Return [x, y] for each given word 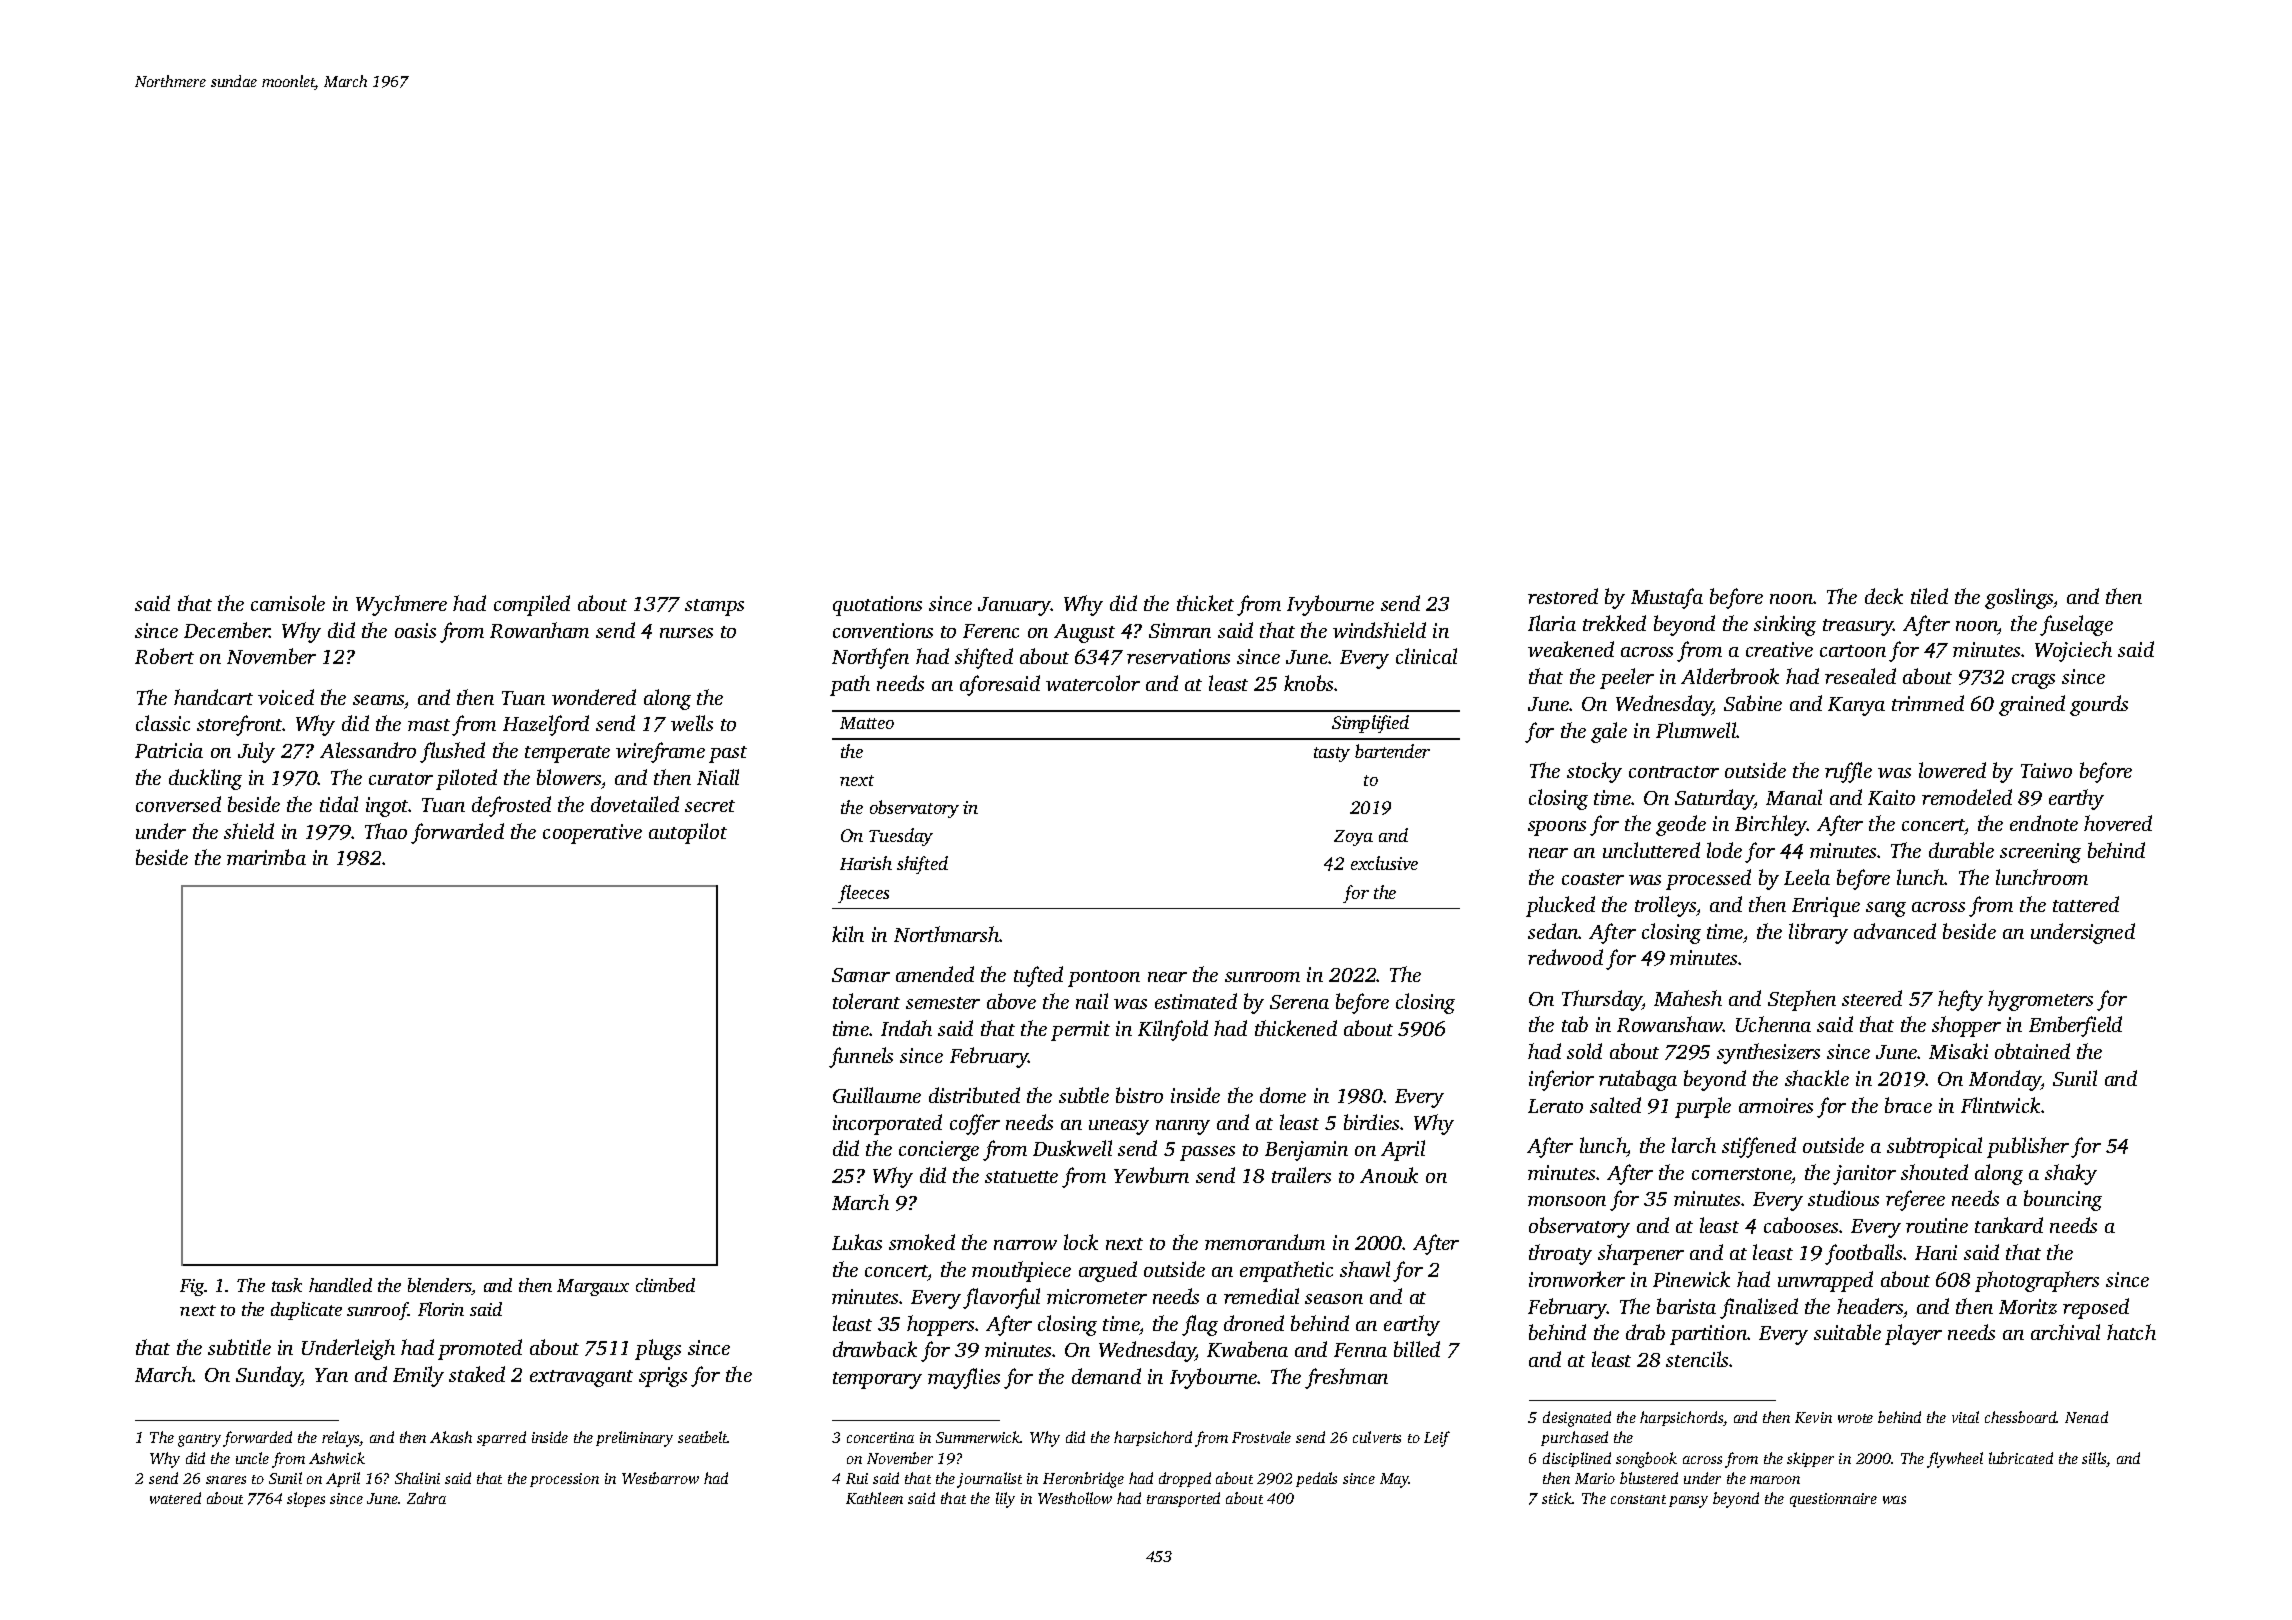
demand [1106, 1376]
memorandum [1265, 1242]
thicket [1205, 603]
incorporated [887, 1124]
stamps [714, 607]
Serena [1299, 1002]
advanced [1895, 931]
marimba [266, 857]
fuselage [2076, 625]
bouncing [2063, 1200]
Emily [418, 1376]
